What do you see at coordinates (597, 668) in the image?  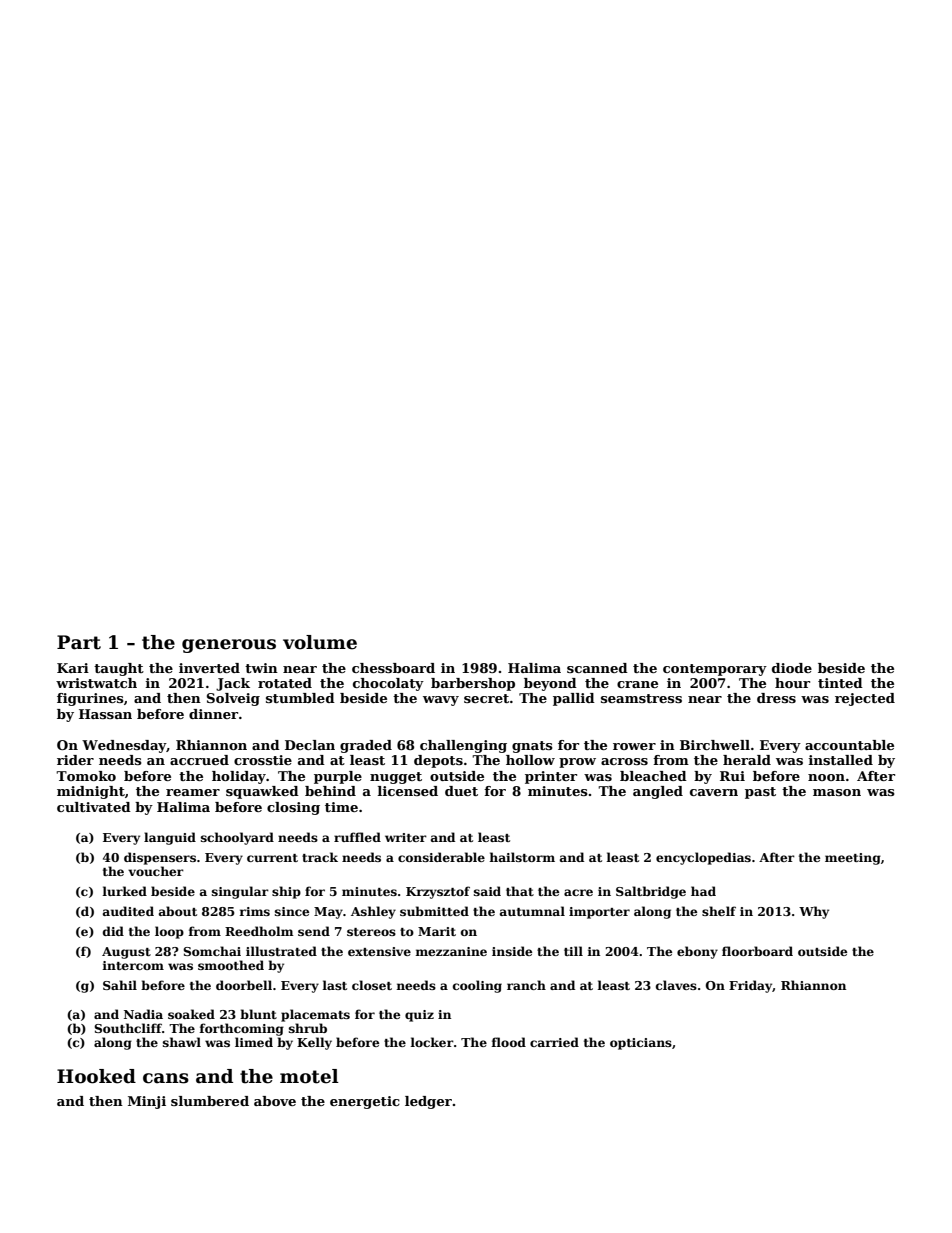 I see `scanned` at bounding box center [597, 668].
